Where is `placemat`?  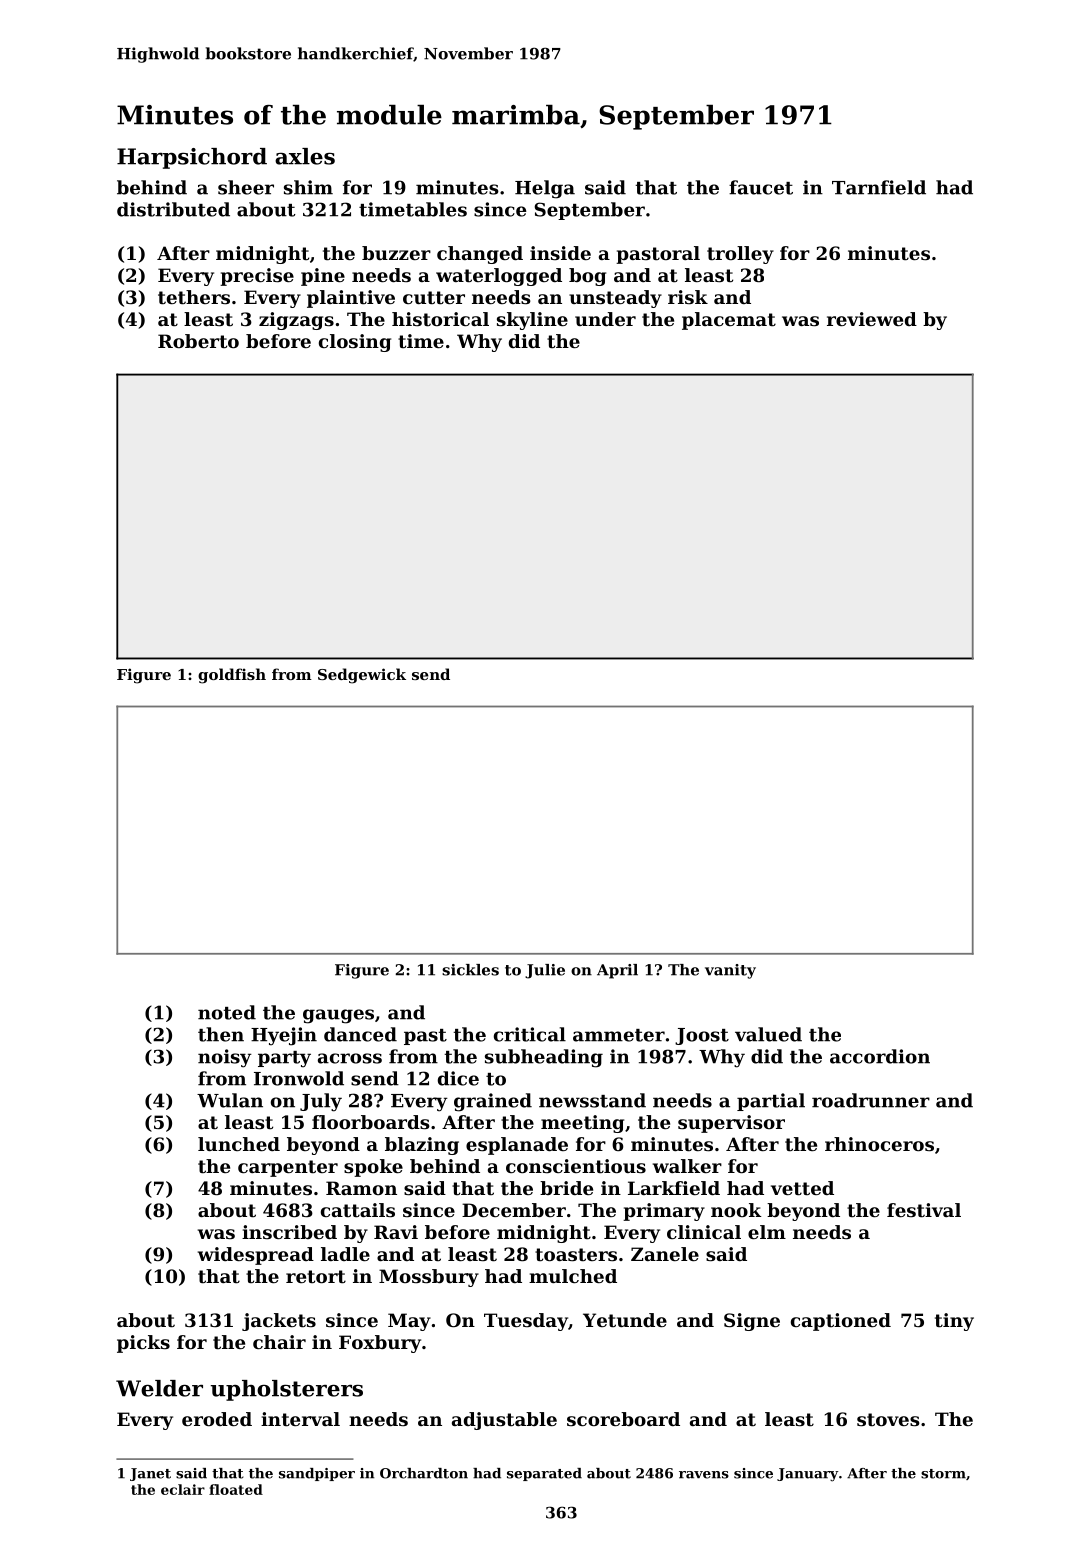
placemat is located at coordinates (729, 321).
